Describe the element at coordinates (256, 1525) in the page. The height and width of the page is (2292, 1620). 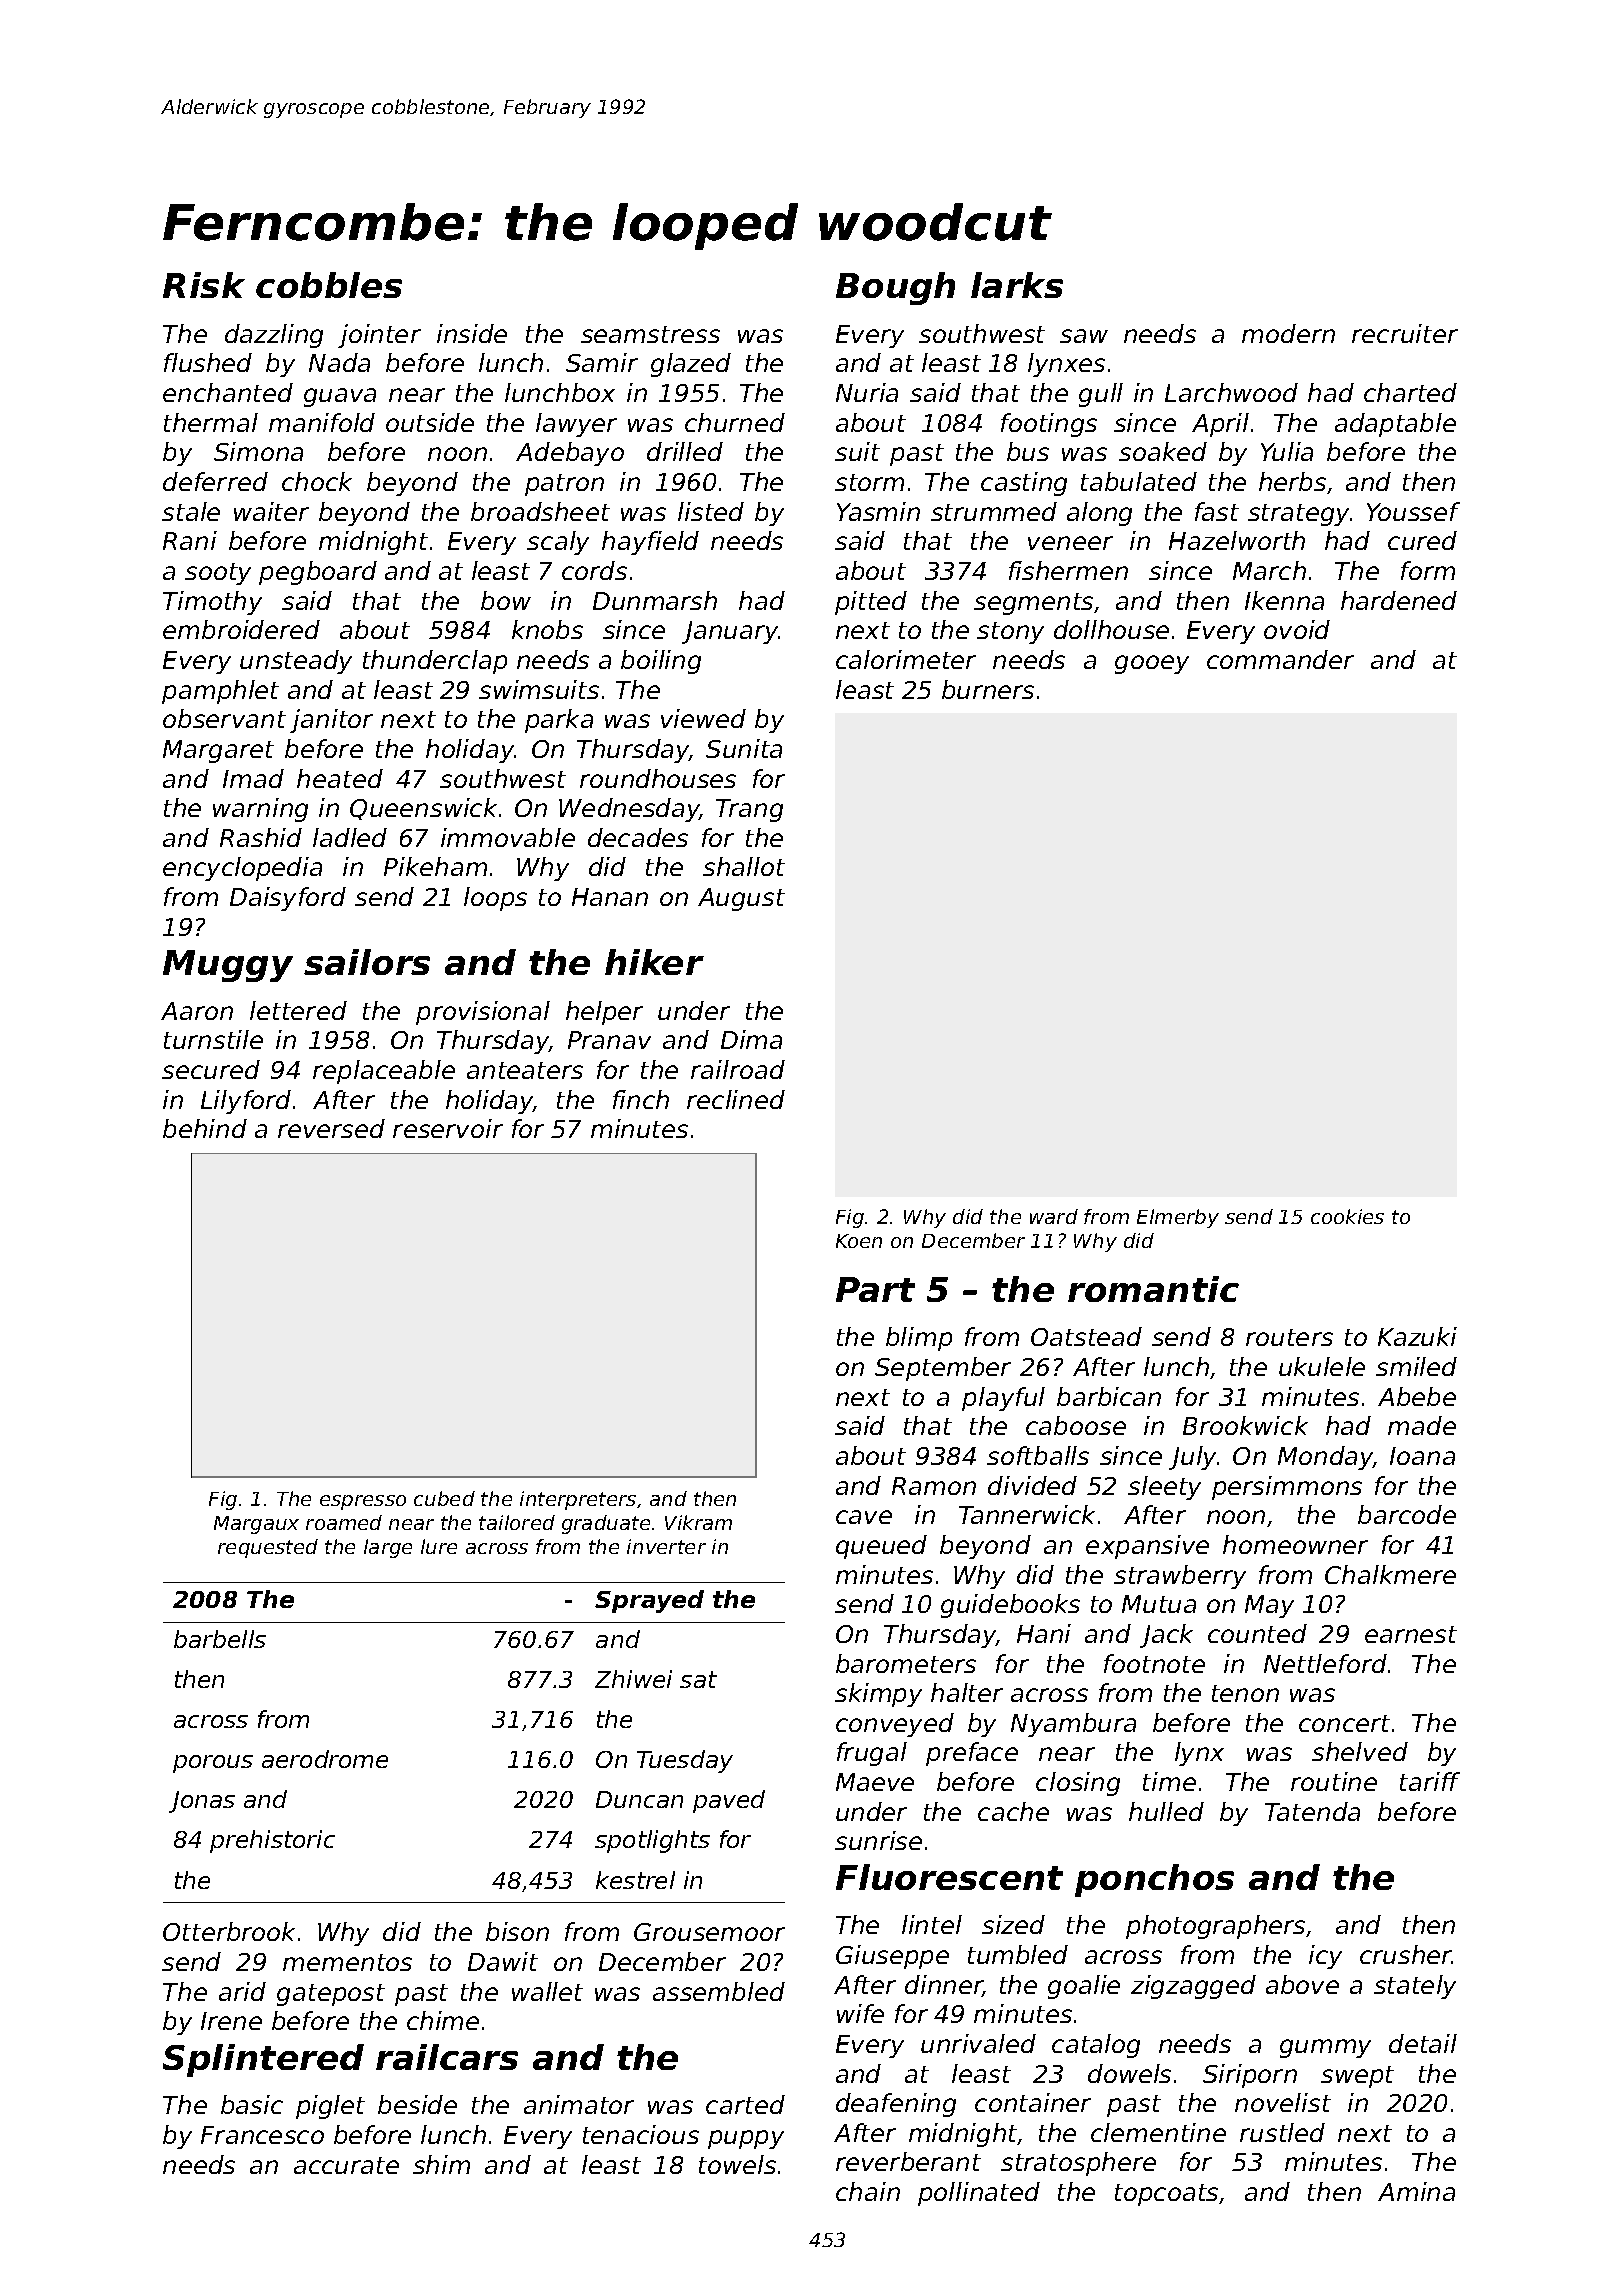
I see `Margaux` at that location.
